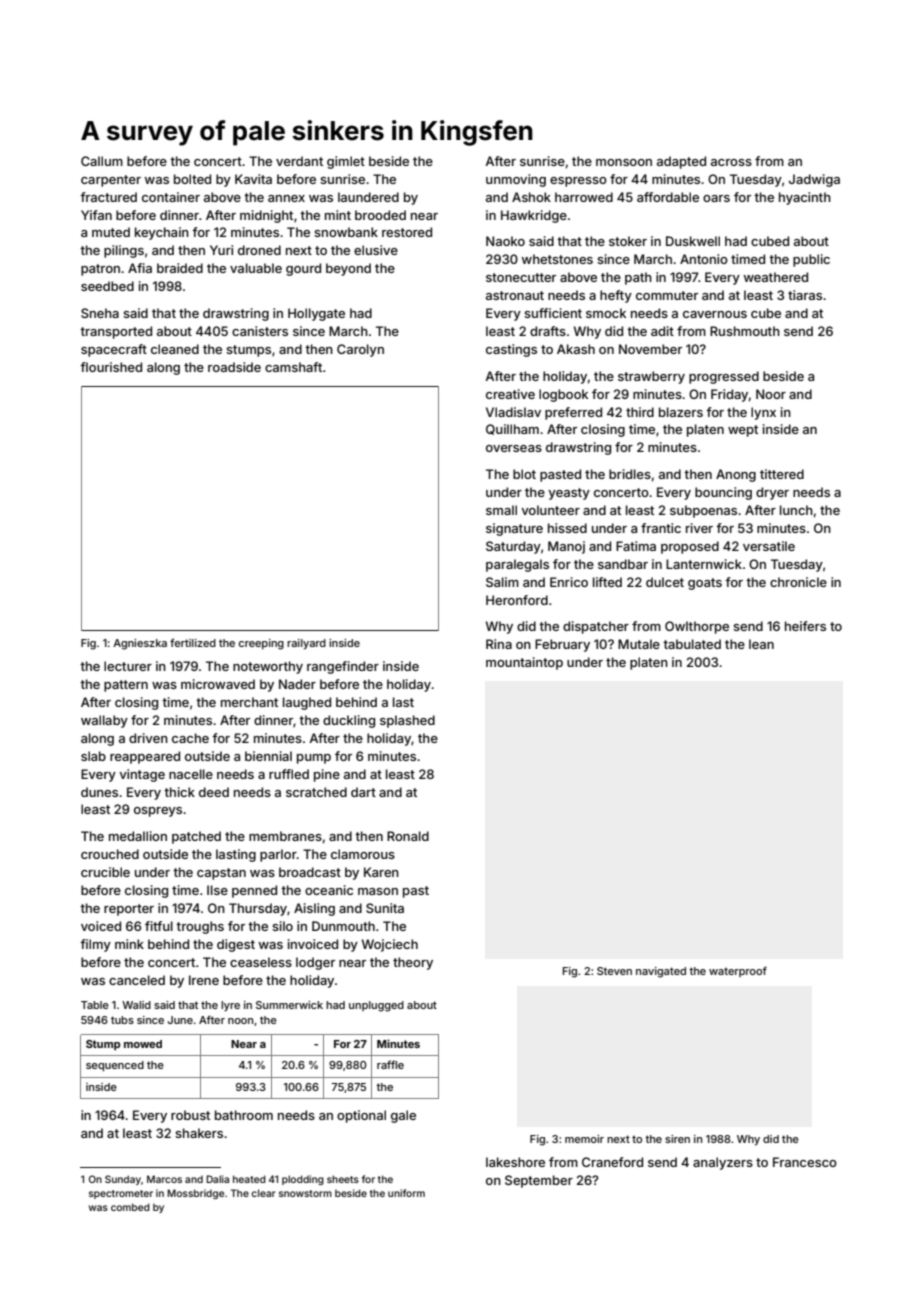 The height and width of the image is (1314, 924). Describe the element at coordinates (256, 268) in the image. I see `valuable` at that location.
